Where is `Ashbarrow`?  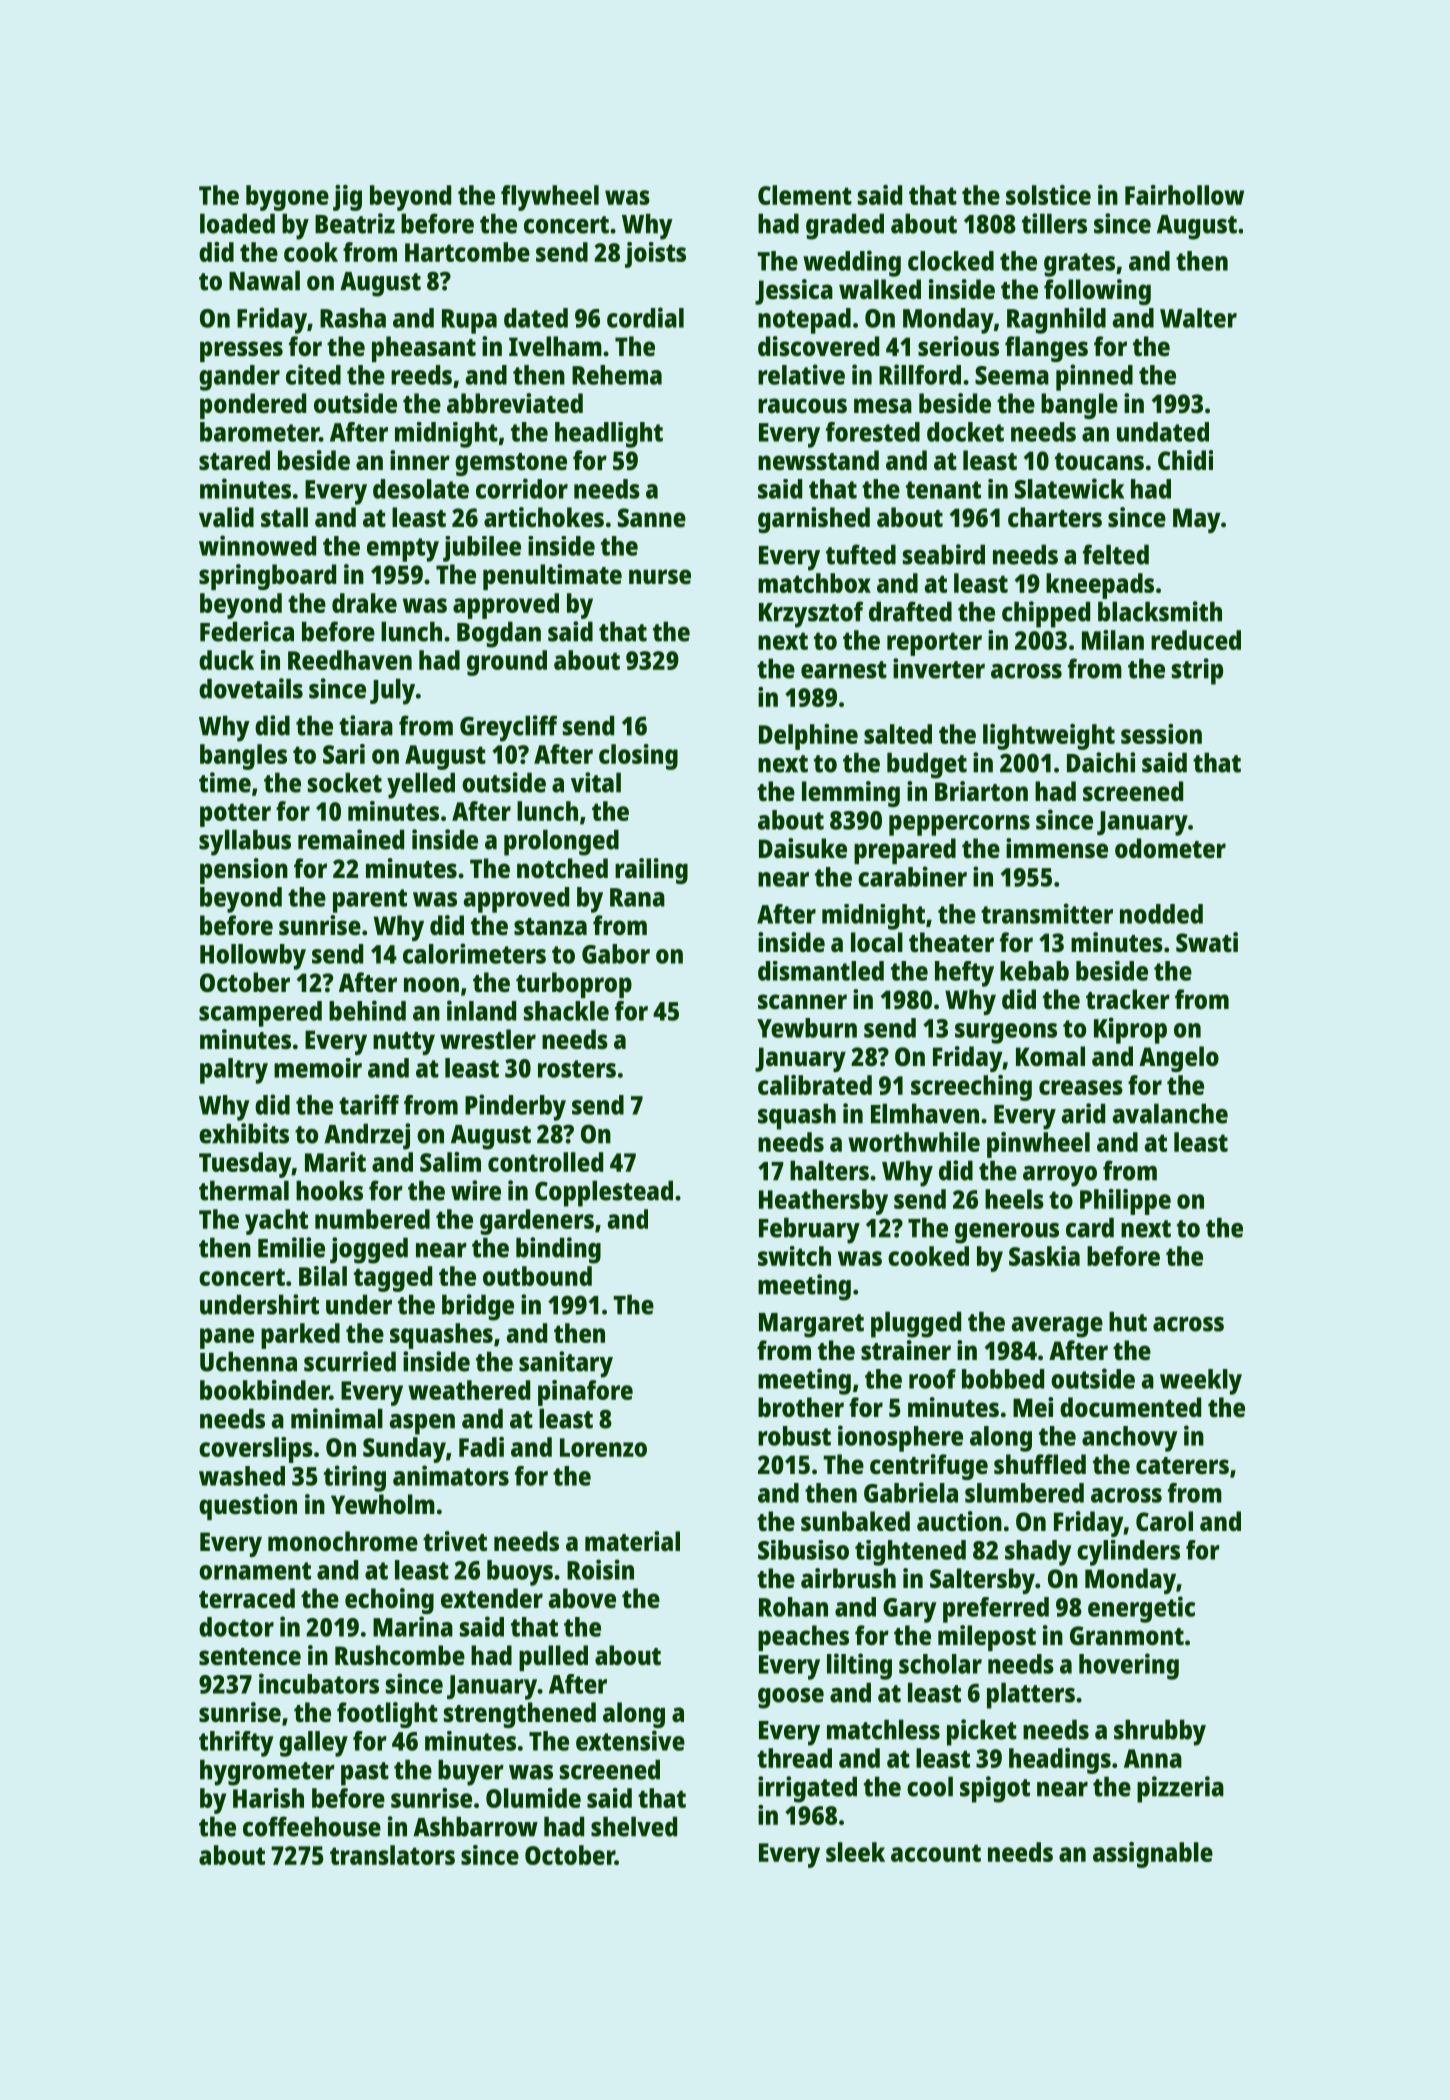 Ashbarrow is located at coordinates (475, 1826).
